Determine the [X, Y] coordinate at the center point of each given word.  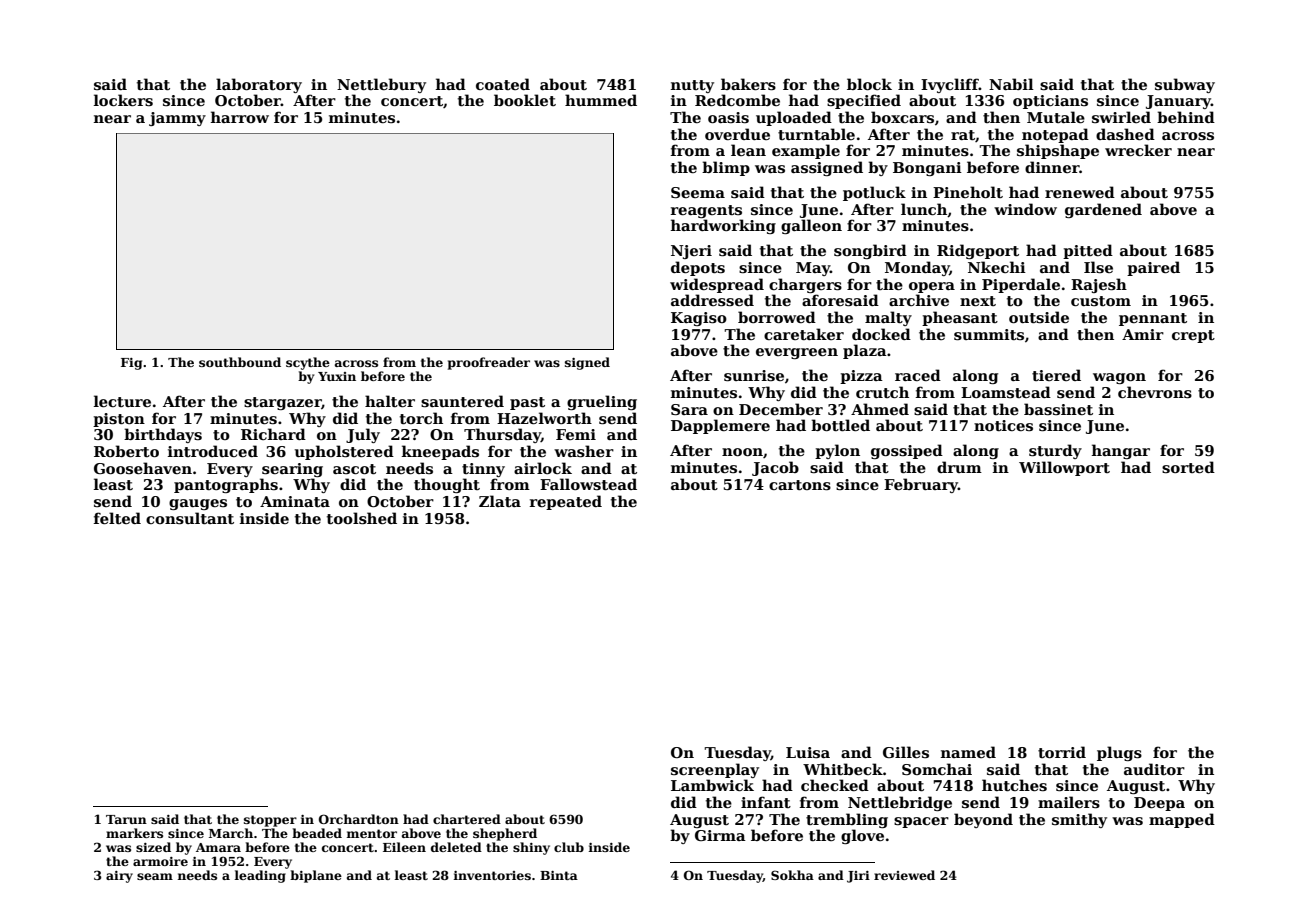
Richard [273, 434]
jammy [177, 119]
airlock [543, 468]
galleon [811, 226]
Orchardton [359, 819]
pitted [1088, 251]
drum [959, 467]
